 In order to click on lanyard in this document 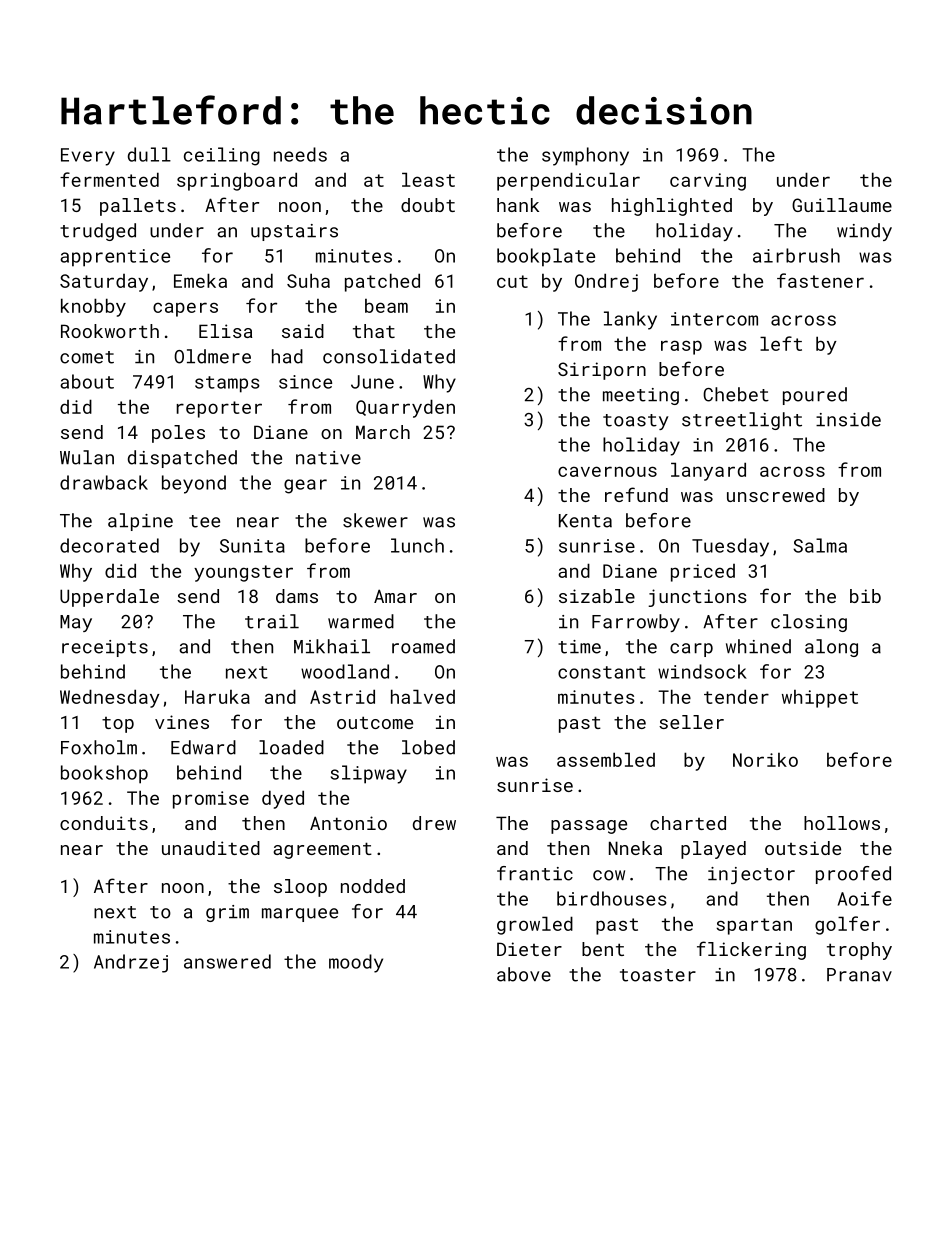, I will do `click(708, 471)`.
